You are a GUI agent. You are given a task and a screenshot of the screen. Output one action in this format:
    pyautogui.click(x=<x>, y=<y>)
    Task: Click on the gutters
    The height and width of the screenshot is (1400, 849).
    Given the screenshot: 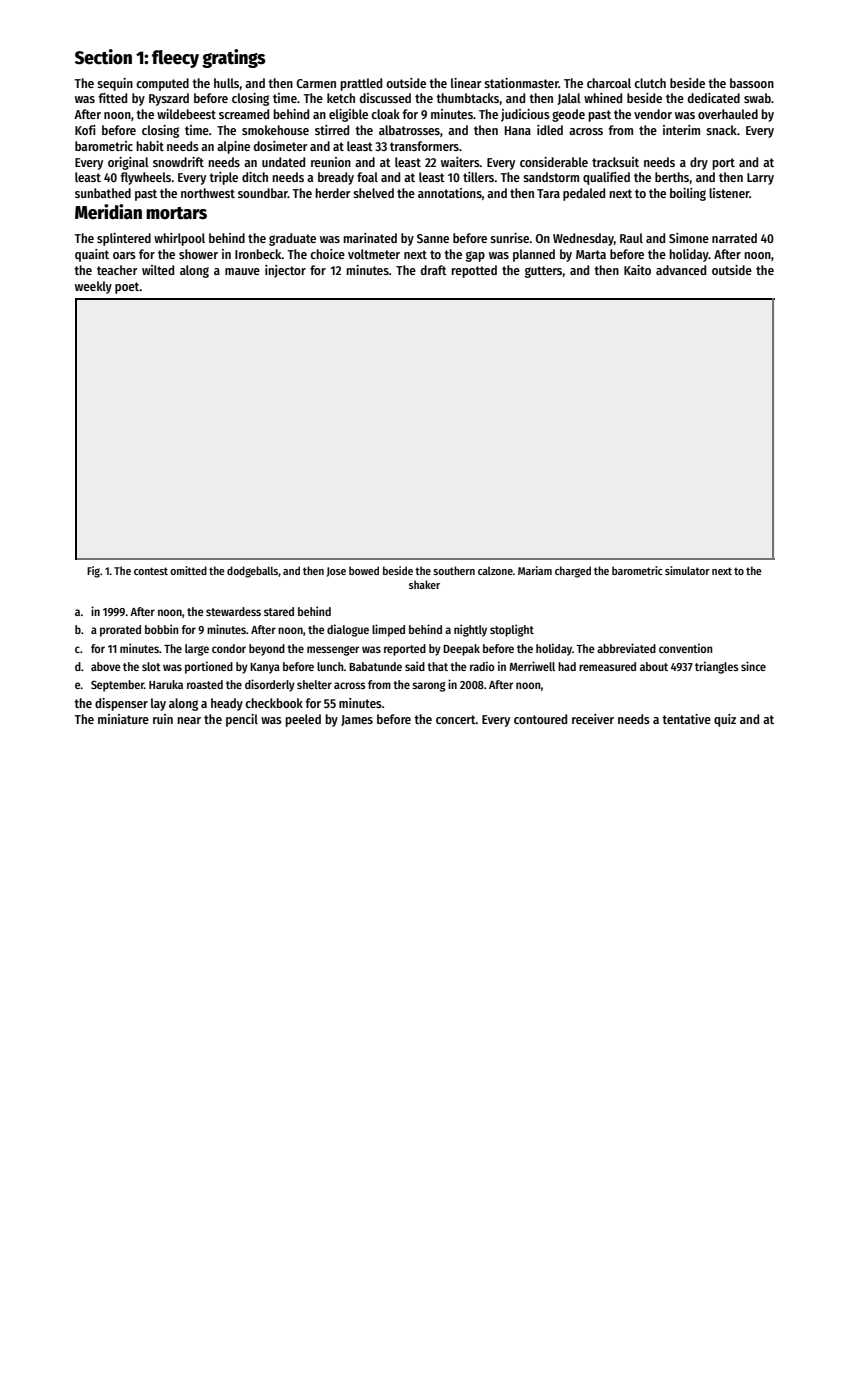 What is the action you would take?
    pyautogui.click(x=543, y=272)
